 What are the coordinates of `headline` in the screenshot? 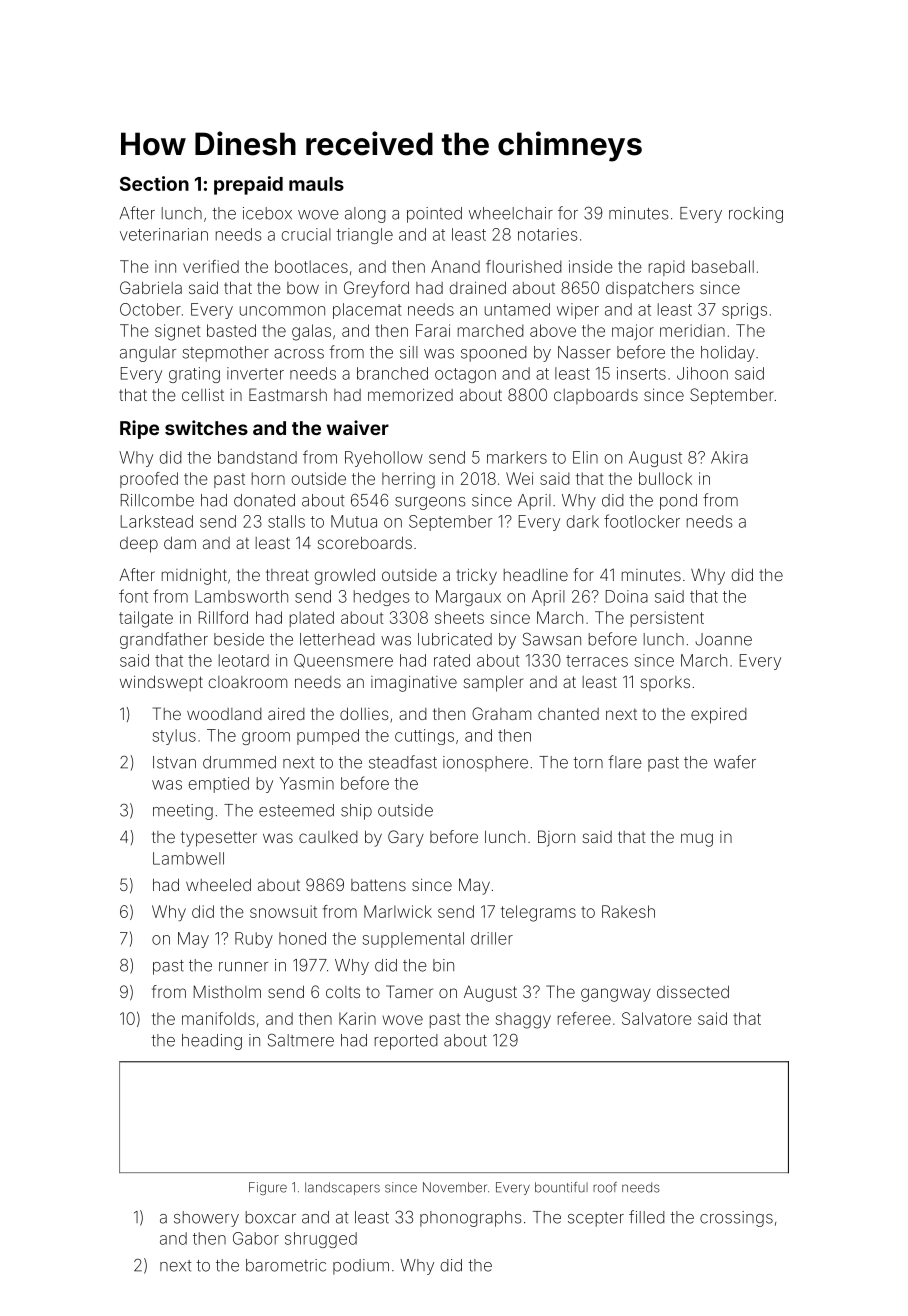 It's located at (536, 574).
